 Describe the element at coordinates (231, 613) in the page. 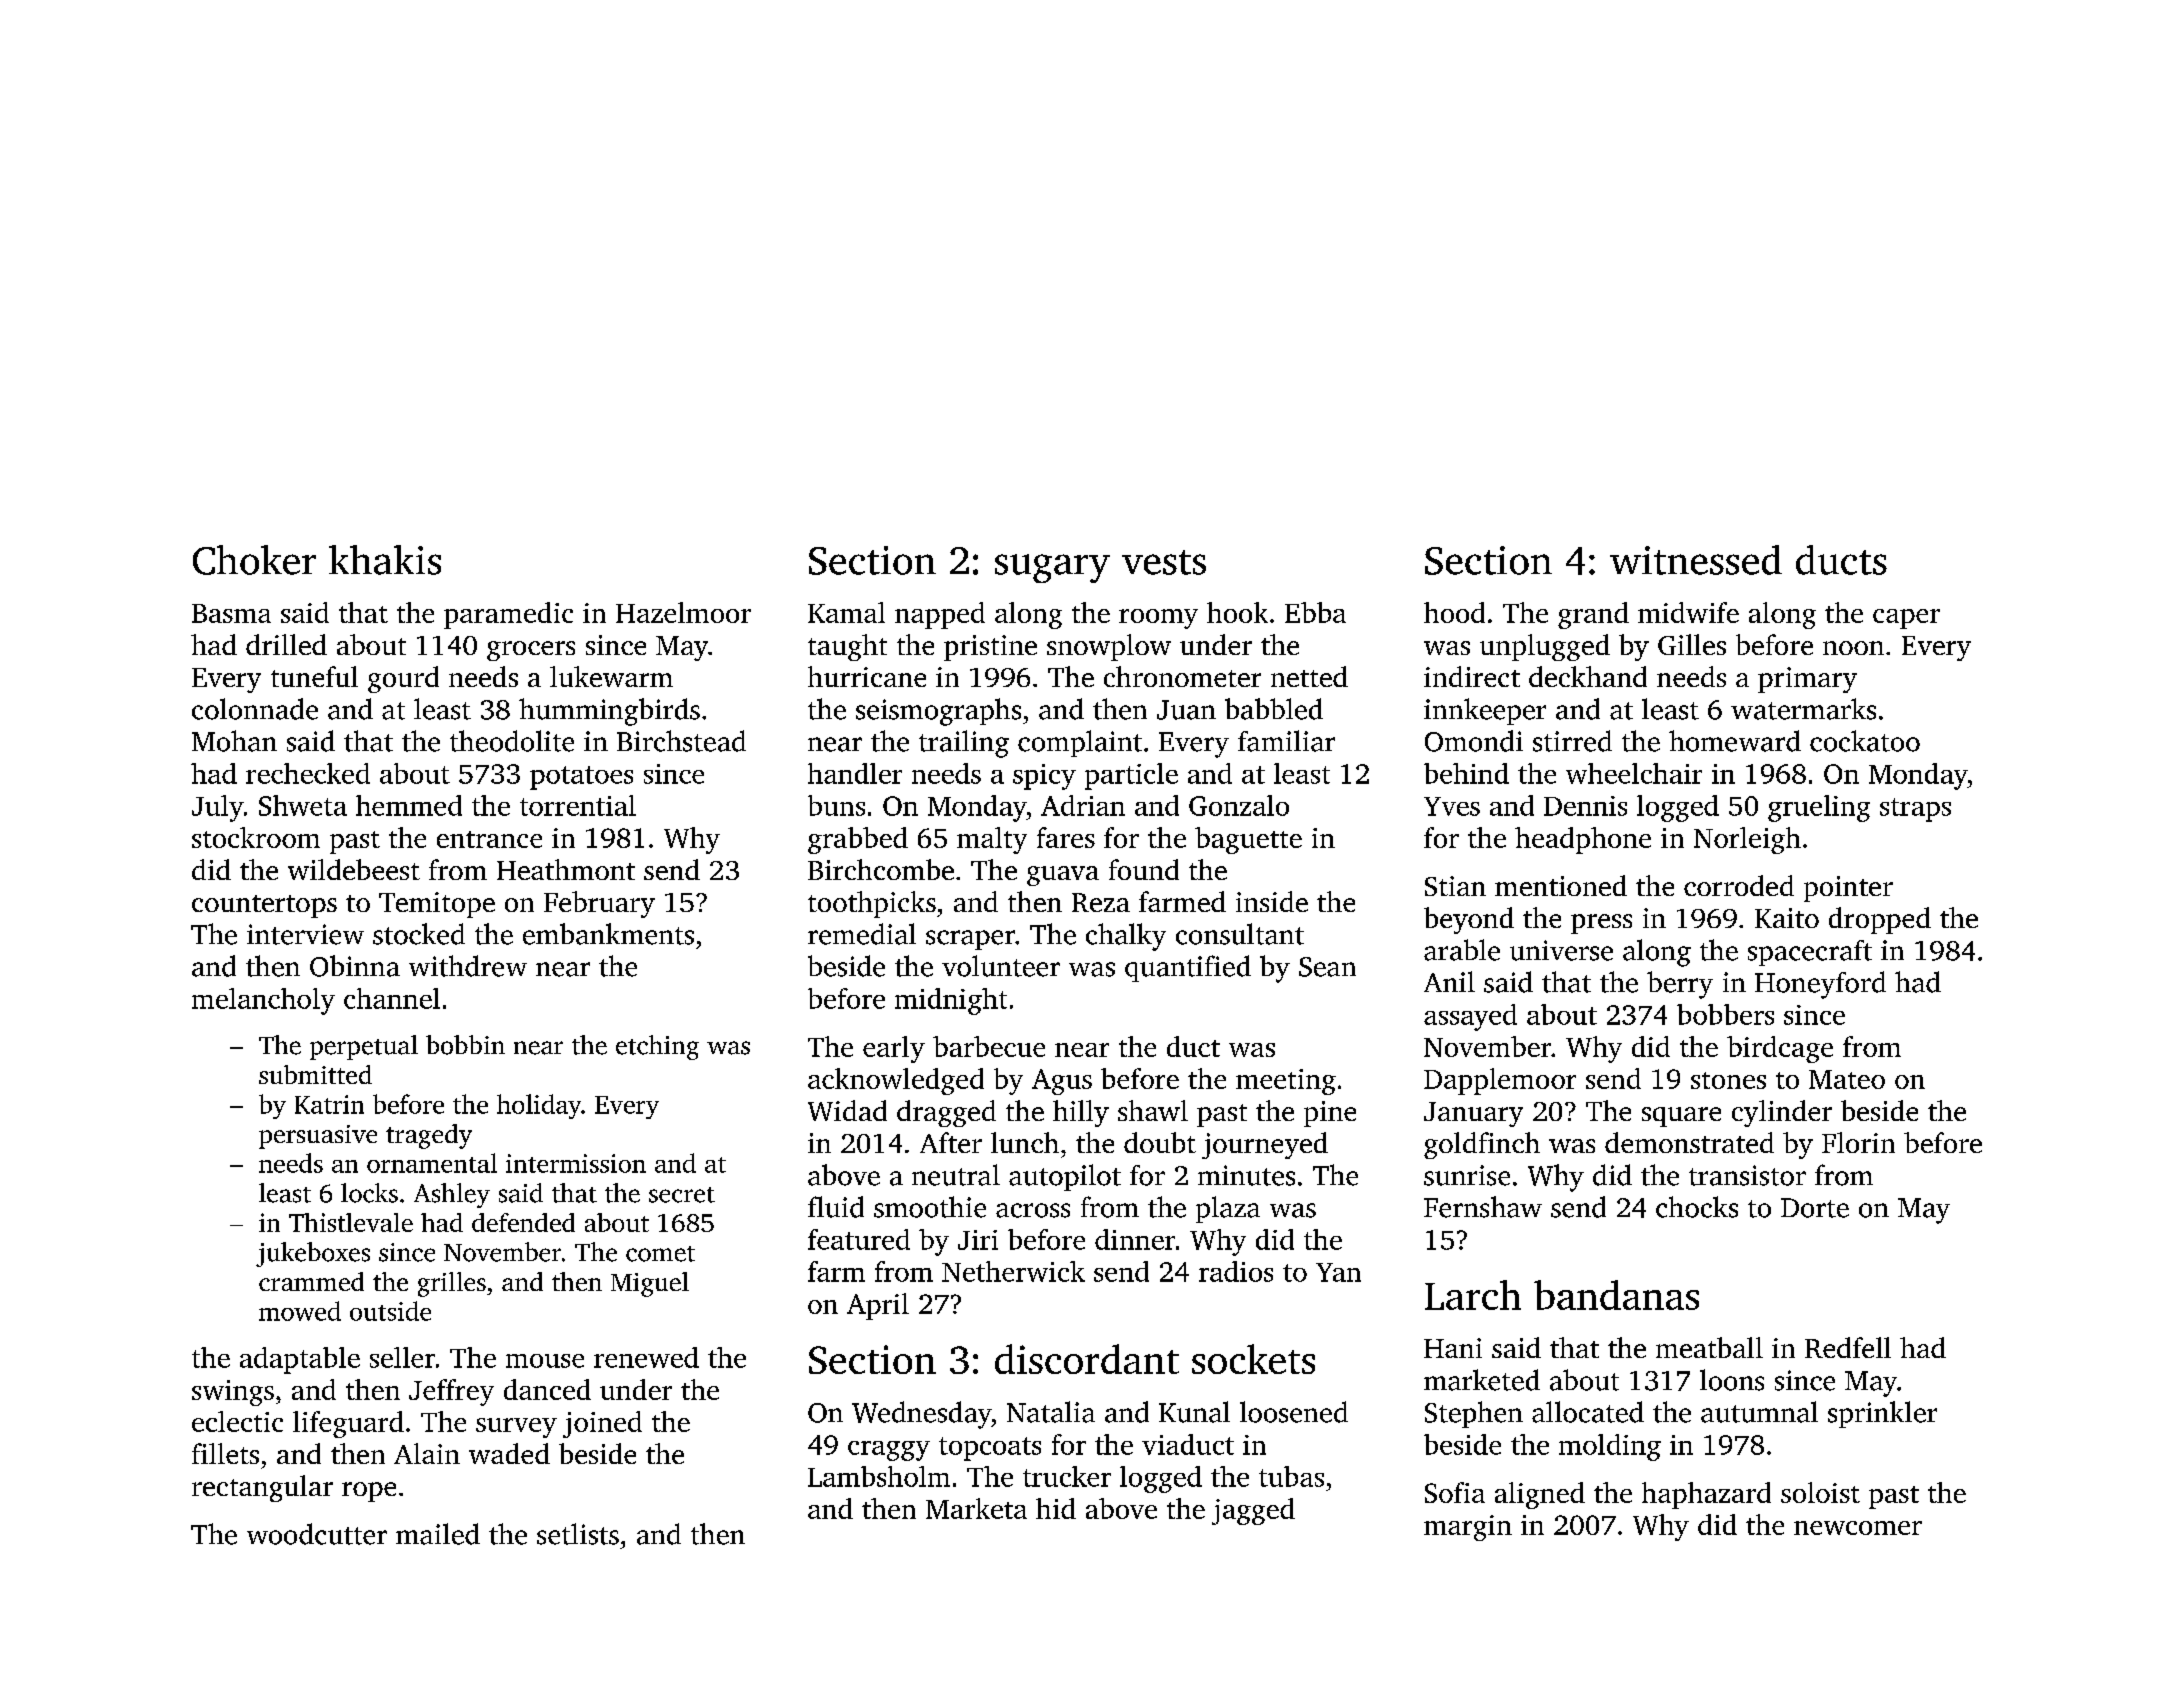

I see `Basma` at that location.
